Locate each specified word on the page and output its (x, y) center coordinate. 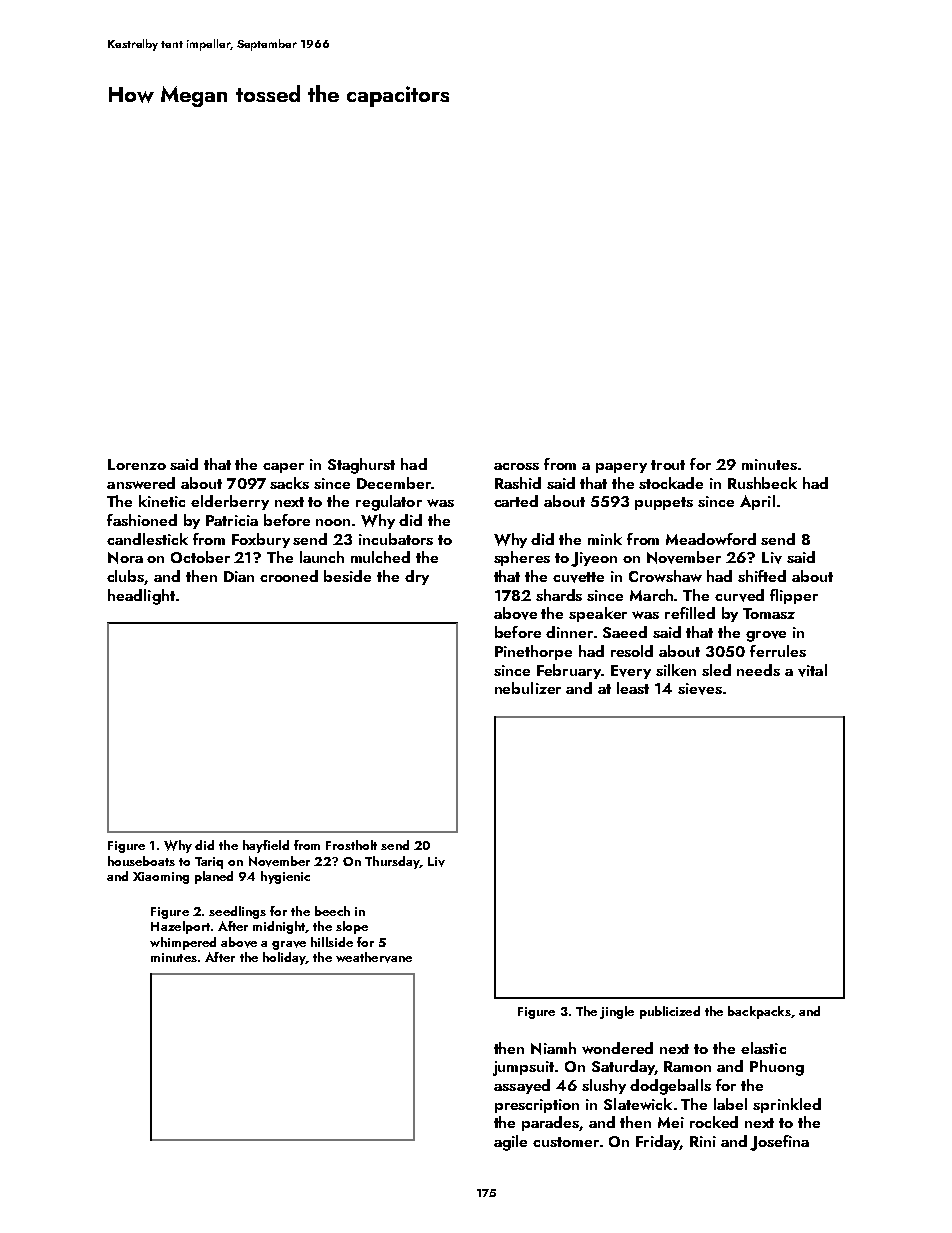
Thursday (392, 862)
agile (510, 1143)
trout (668, 465)
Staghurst (361, 466)
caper (283, 468)
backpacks (759, 1012)
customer (566, 1142)
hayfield (266, 846)
